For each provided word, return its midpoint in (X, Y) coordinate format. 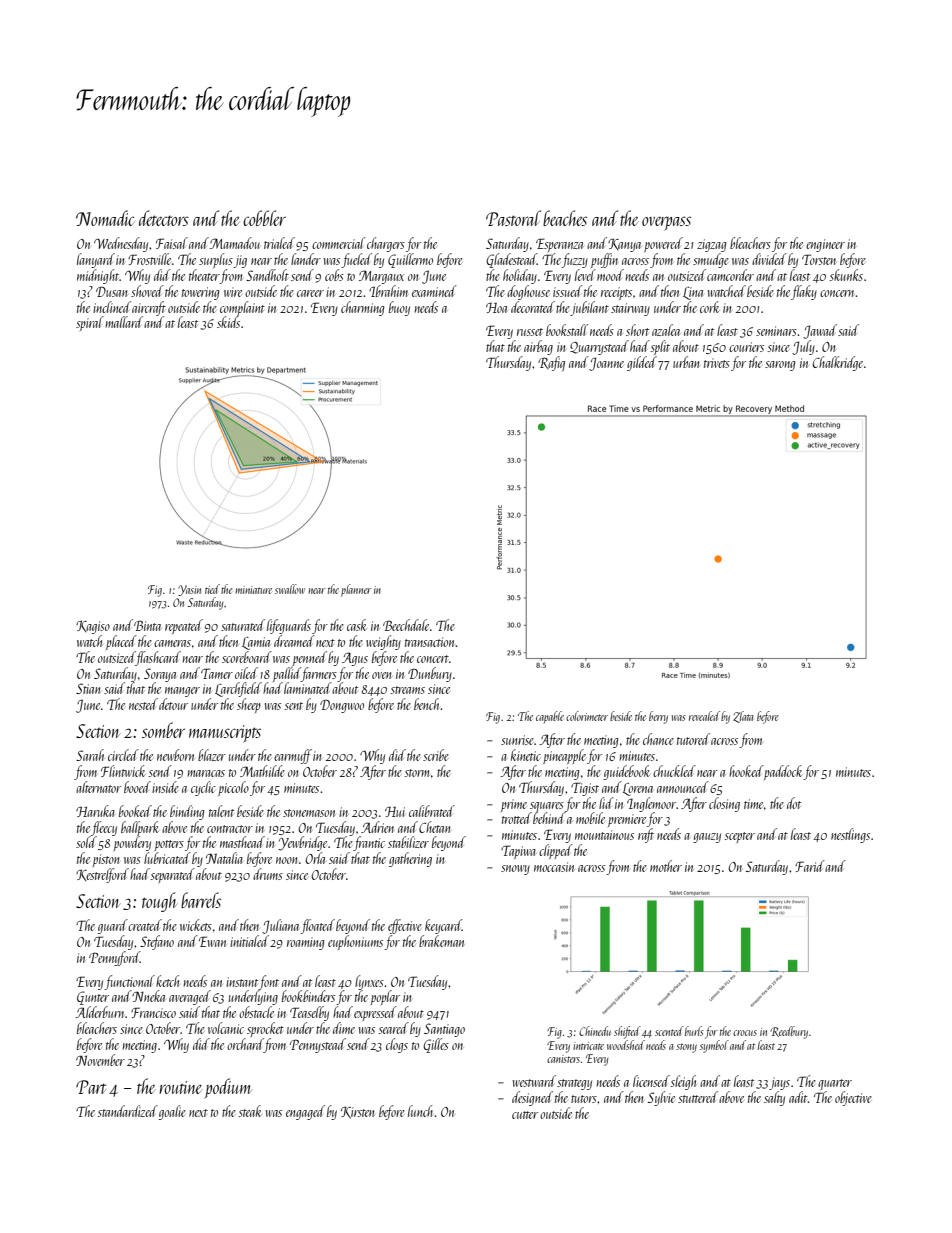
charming (362, 308)
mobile (590, 818)
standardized (128, 1111)
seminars (776, 331)
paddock (784, 772)
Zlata (743, 717)
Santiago (444, 1030)
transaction (430, 642)
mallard (124, 322)
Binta (147, 625)
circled (123, 755)
